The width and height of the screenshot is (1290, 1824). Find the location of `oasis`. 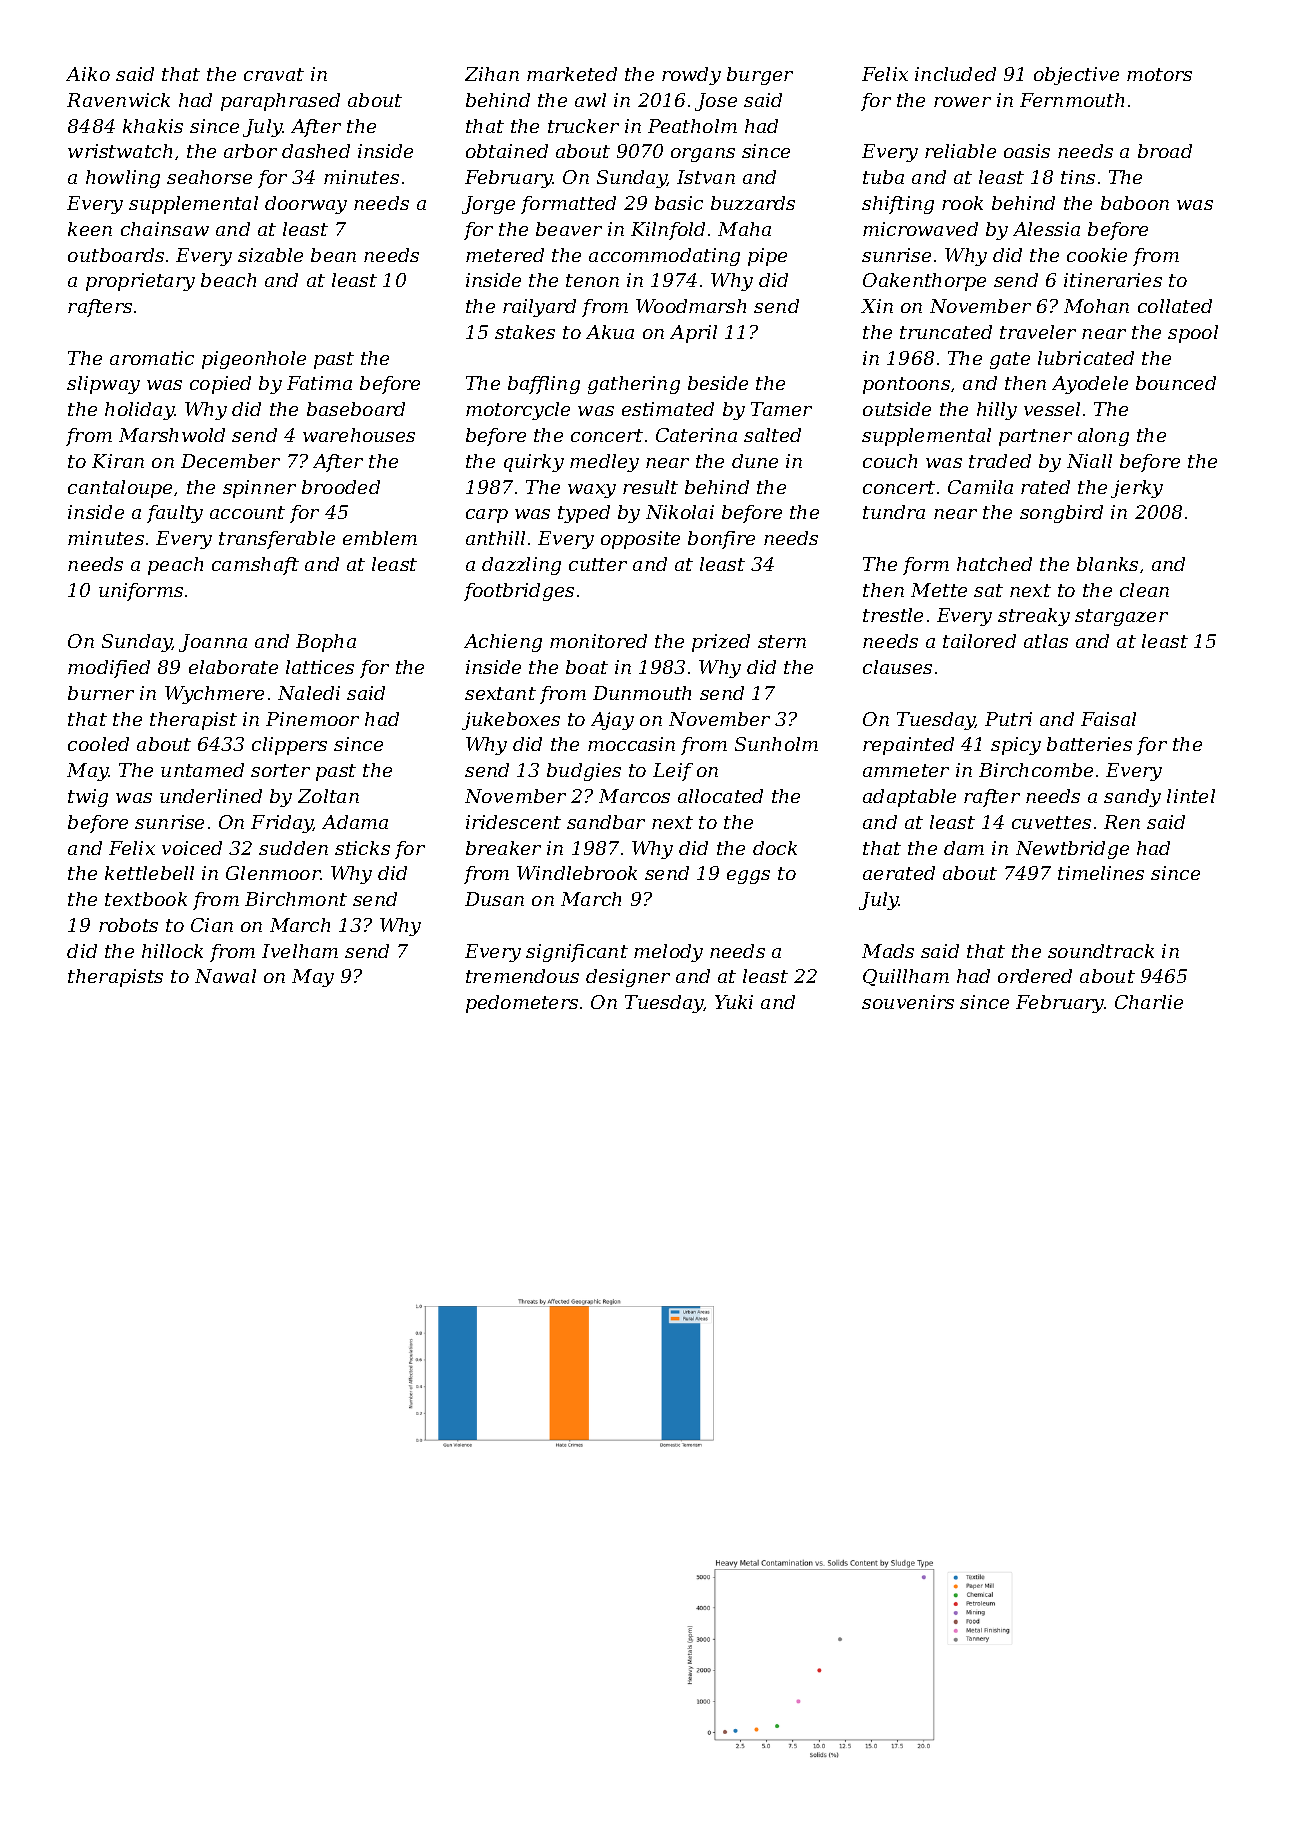

oasis is located at coordinates (1027, 151).
